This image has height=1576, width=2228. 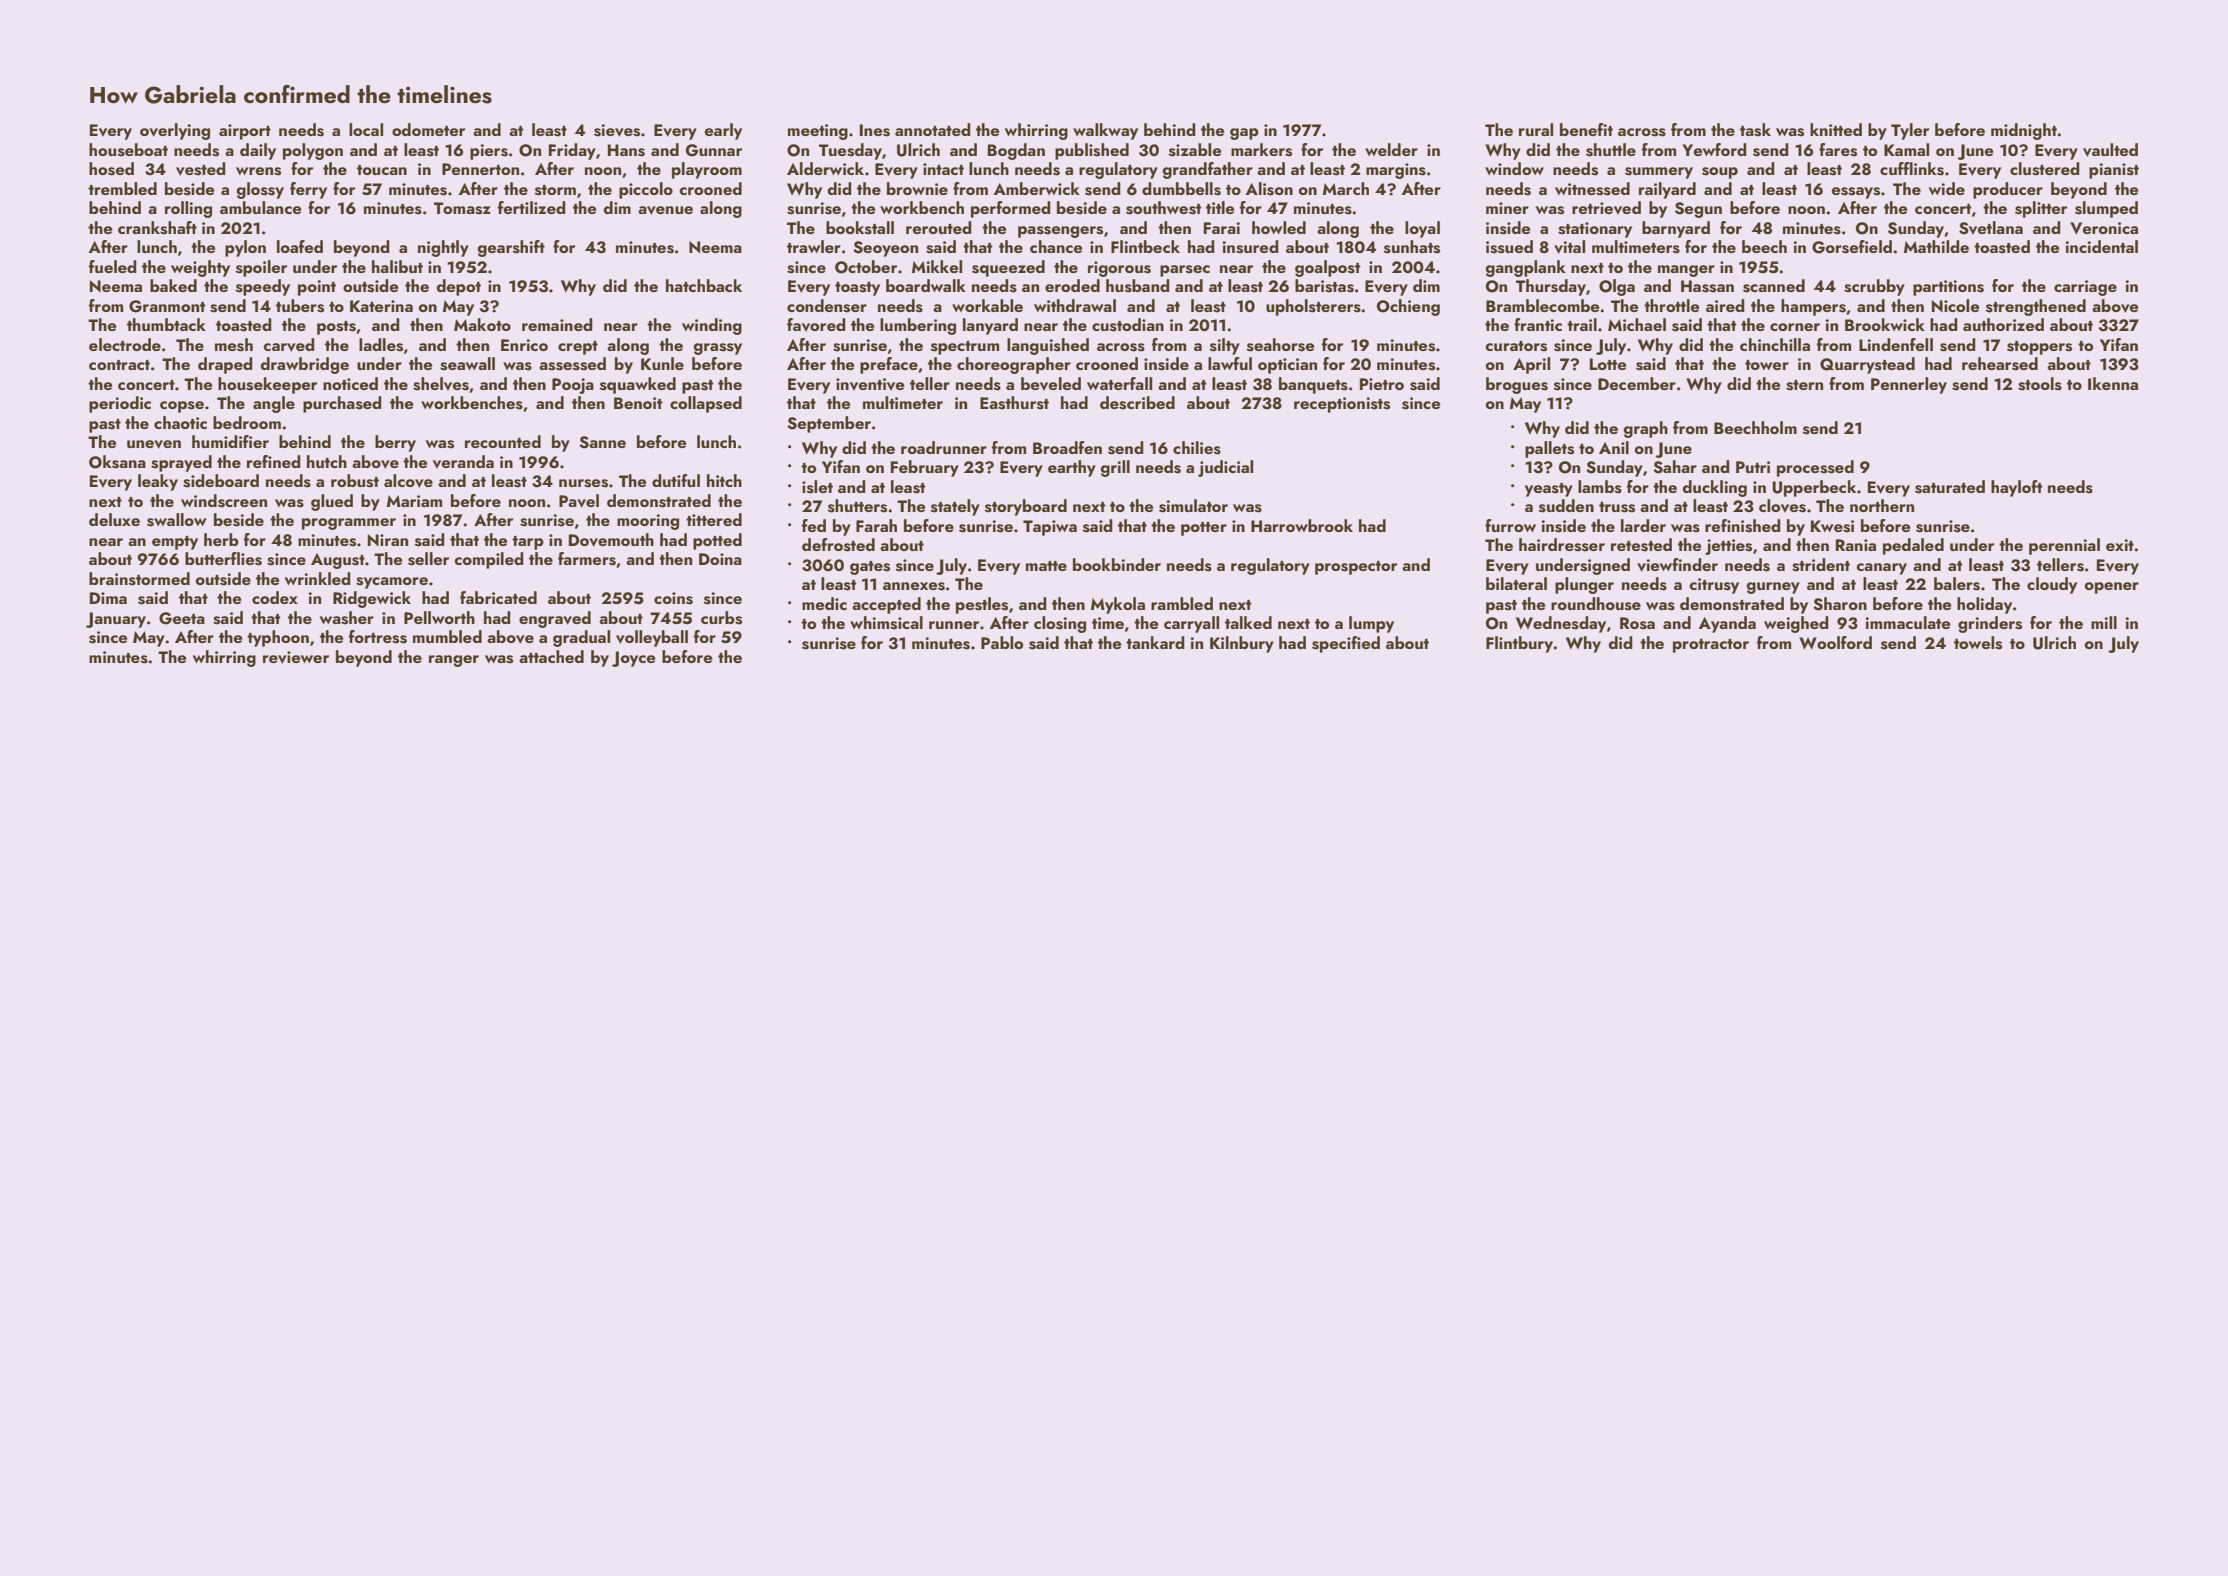 I want to click on depot, so click(x=459, y=287).
